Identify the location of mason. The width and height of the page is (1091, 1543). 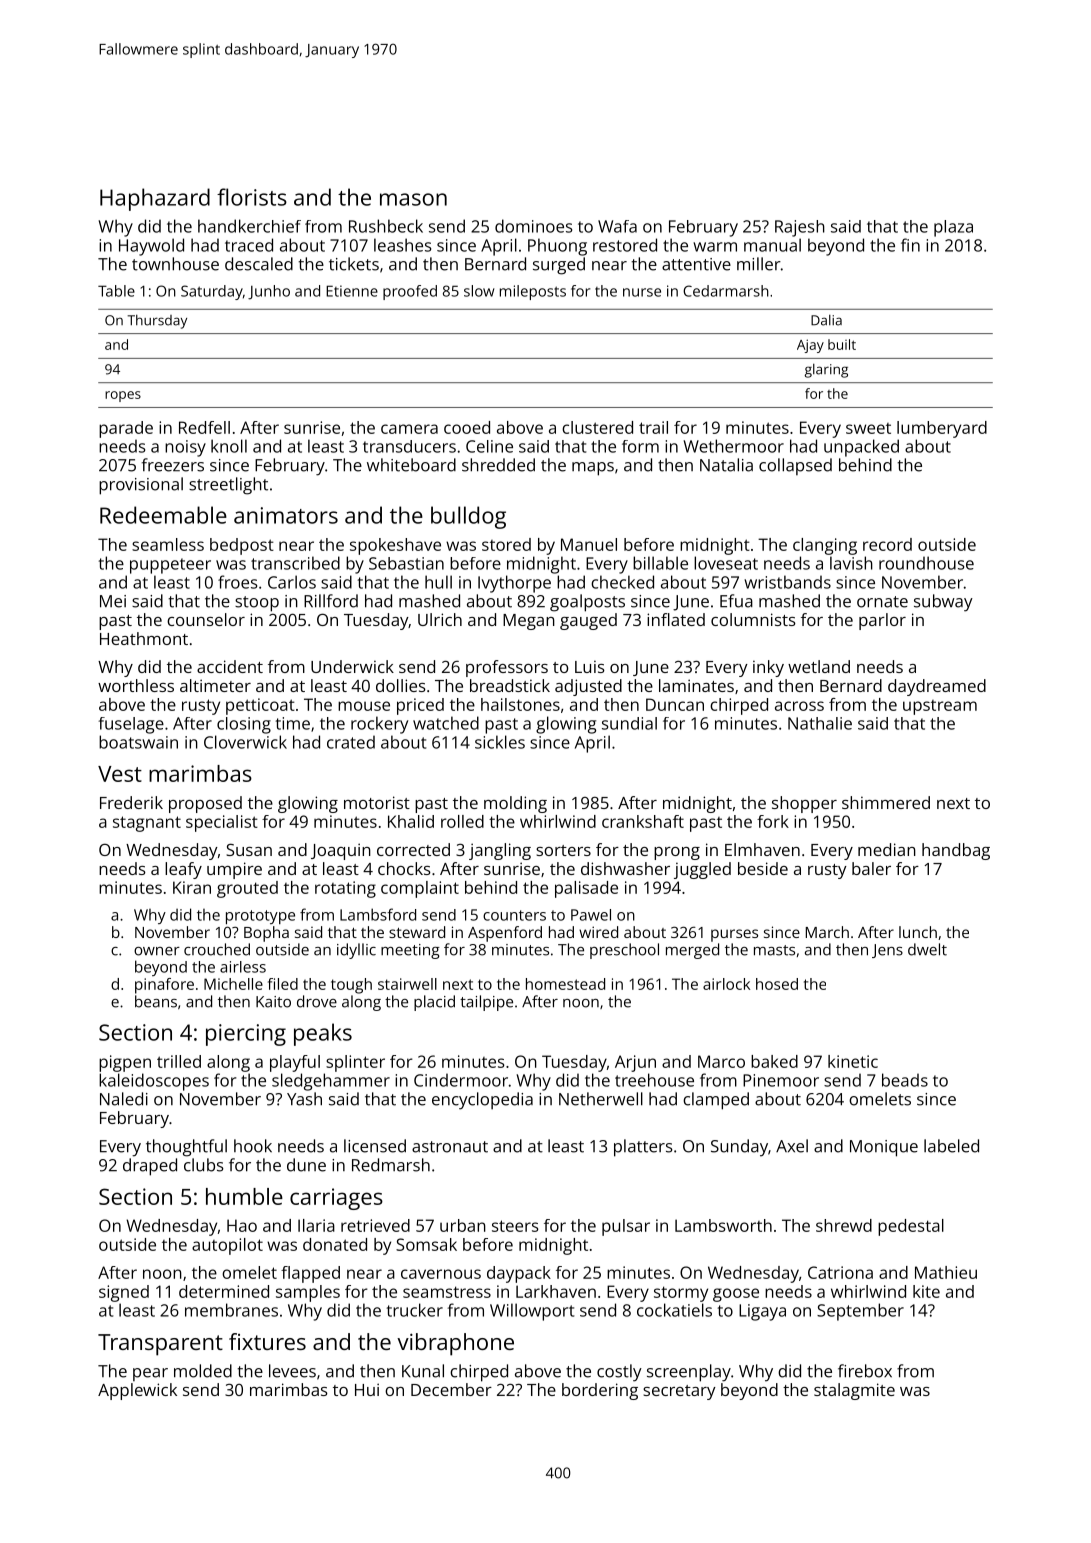
(413, 199).
